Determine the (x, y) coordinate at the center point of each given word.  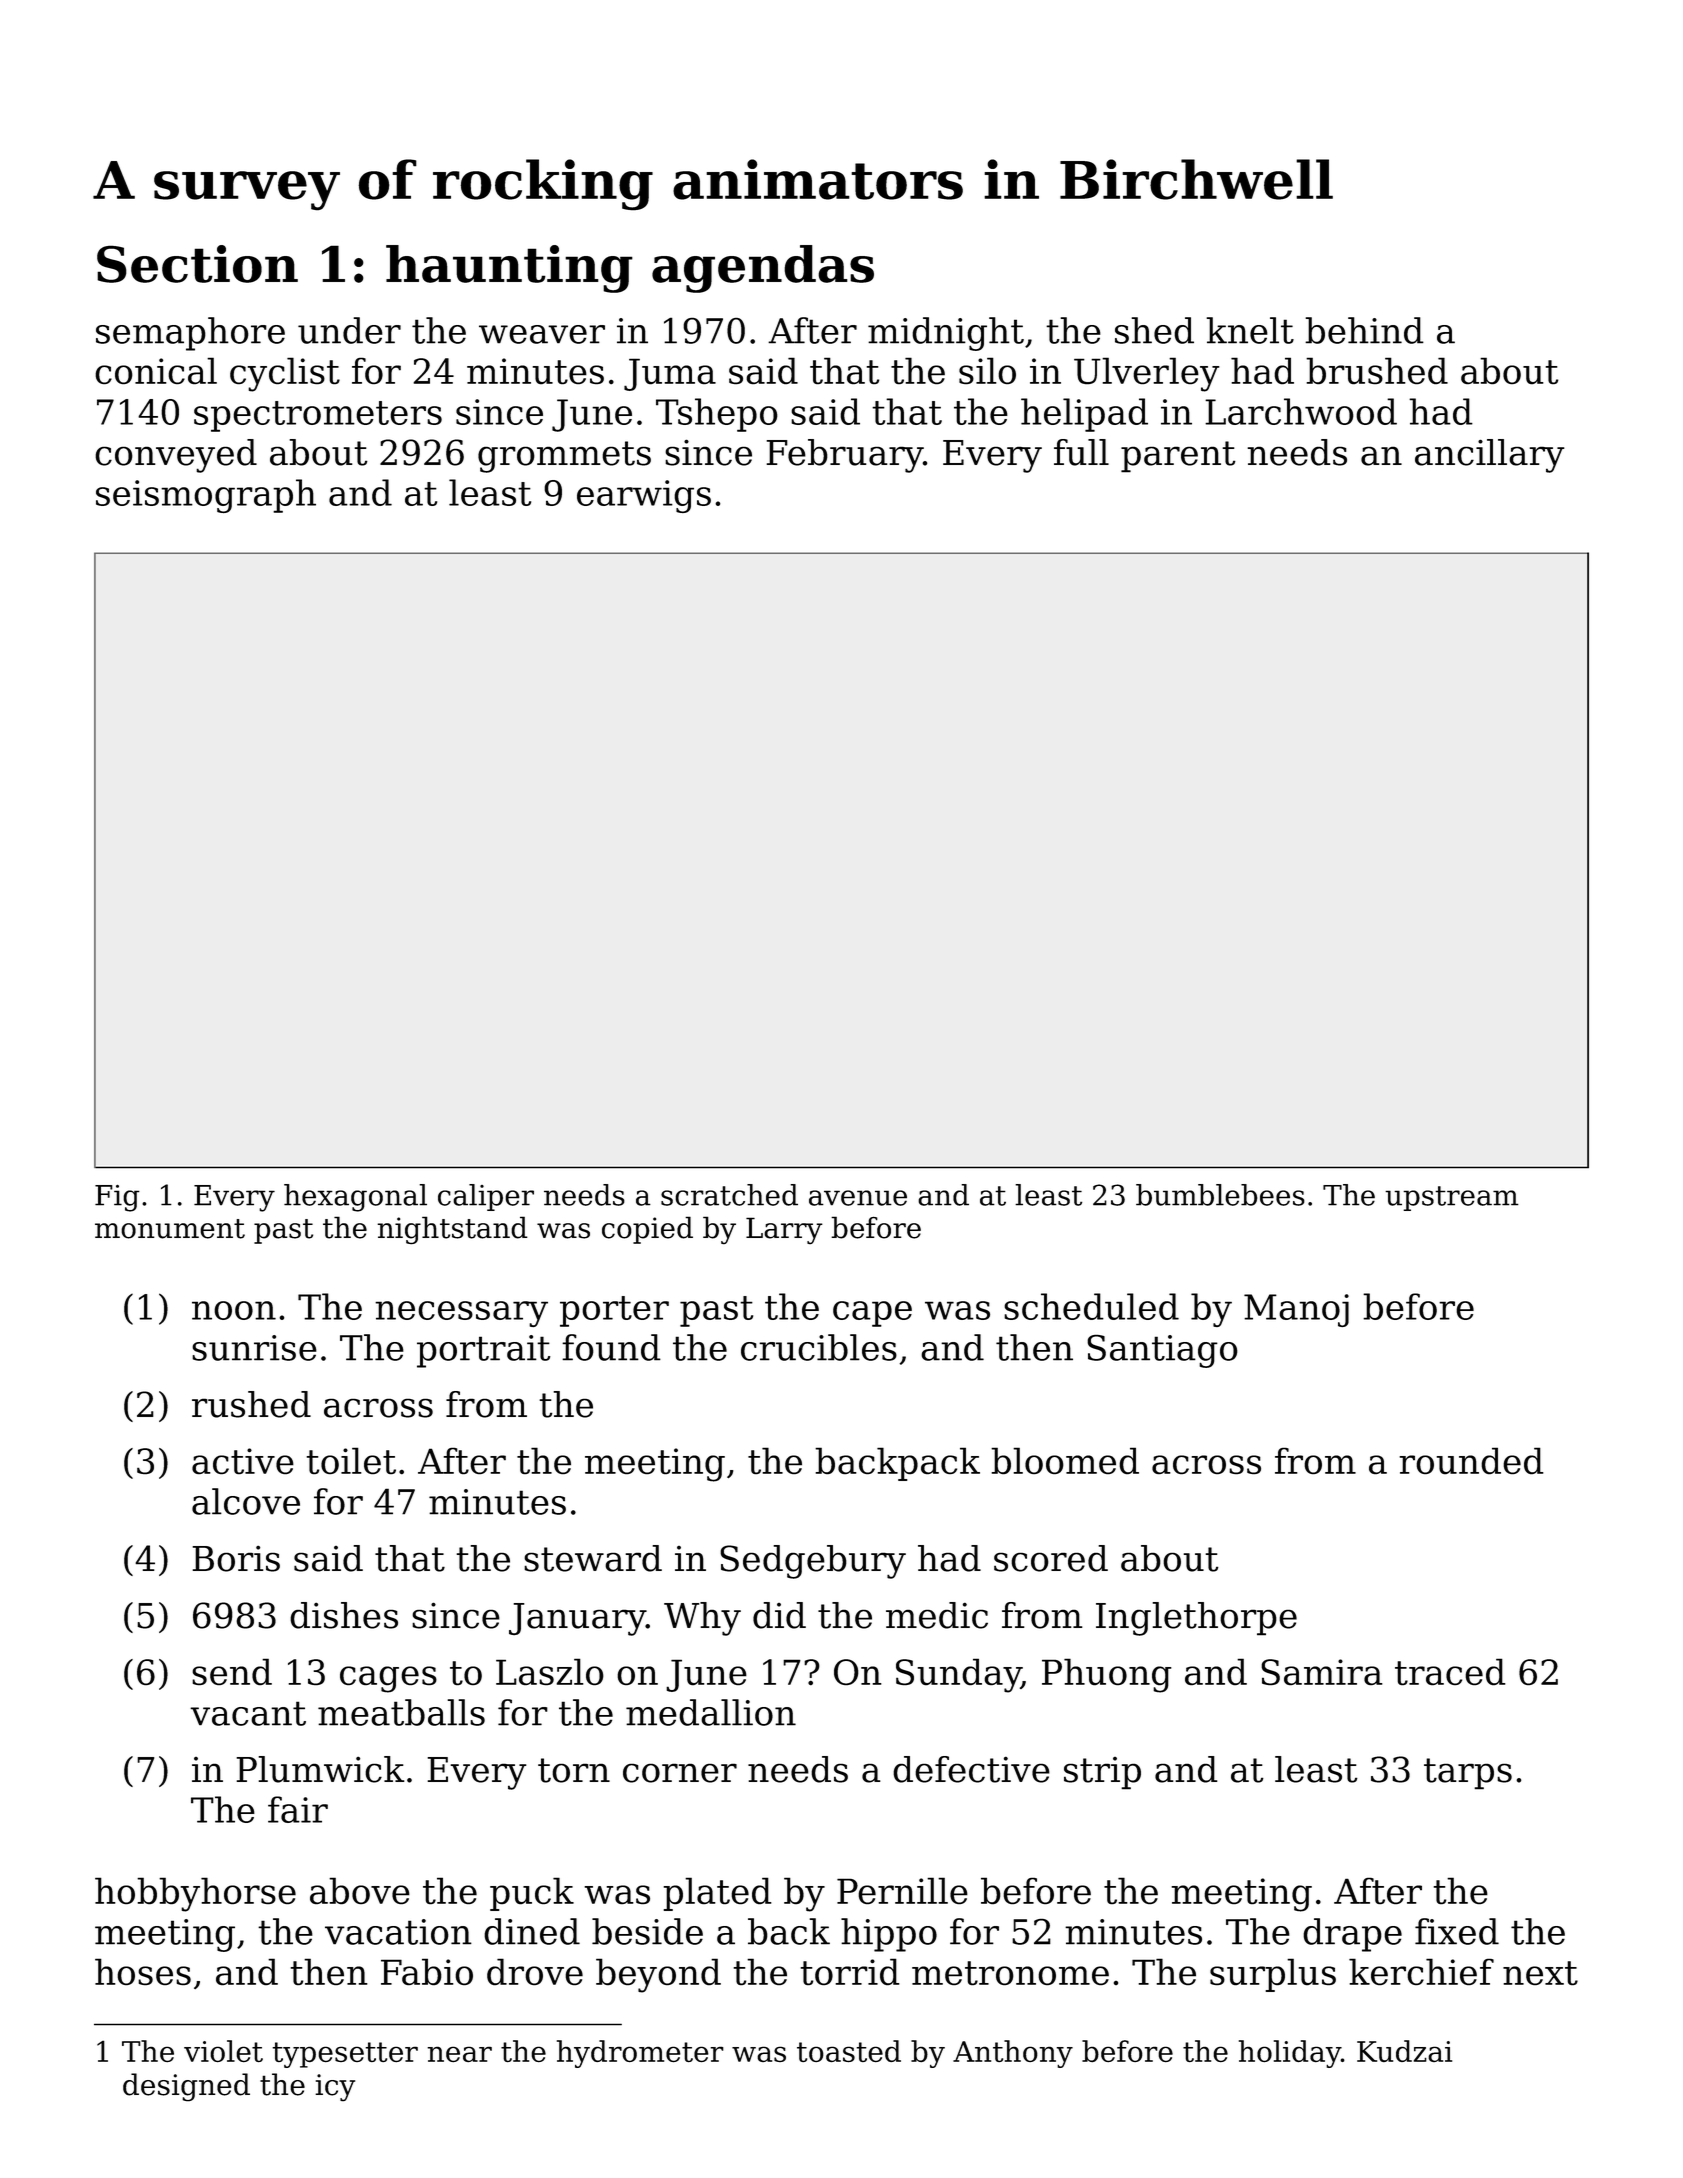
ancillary (1490, 456)
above (360, 1890)
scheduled (1091, 1306)
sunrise (254, 1348)
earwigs (644, 496)
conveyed (176, 456)
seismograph (206, 496)
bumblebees (1220, 1195)
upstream (1452, 1198)
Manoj (1296, 1310)
